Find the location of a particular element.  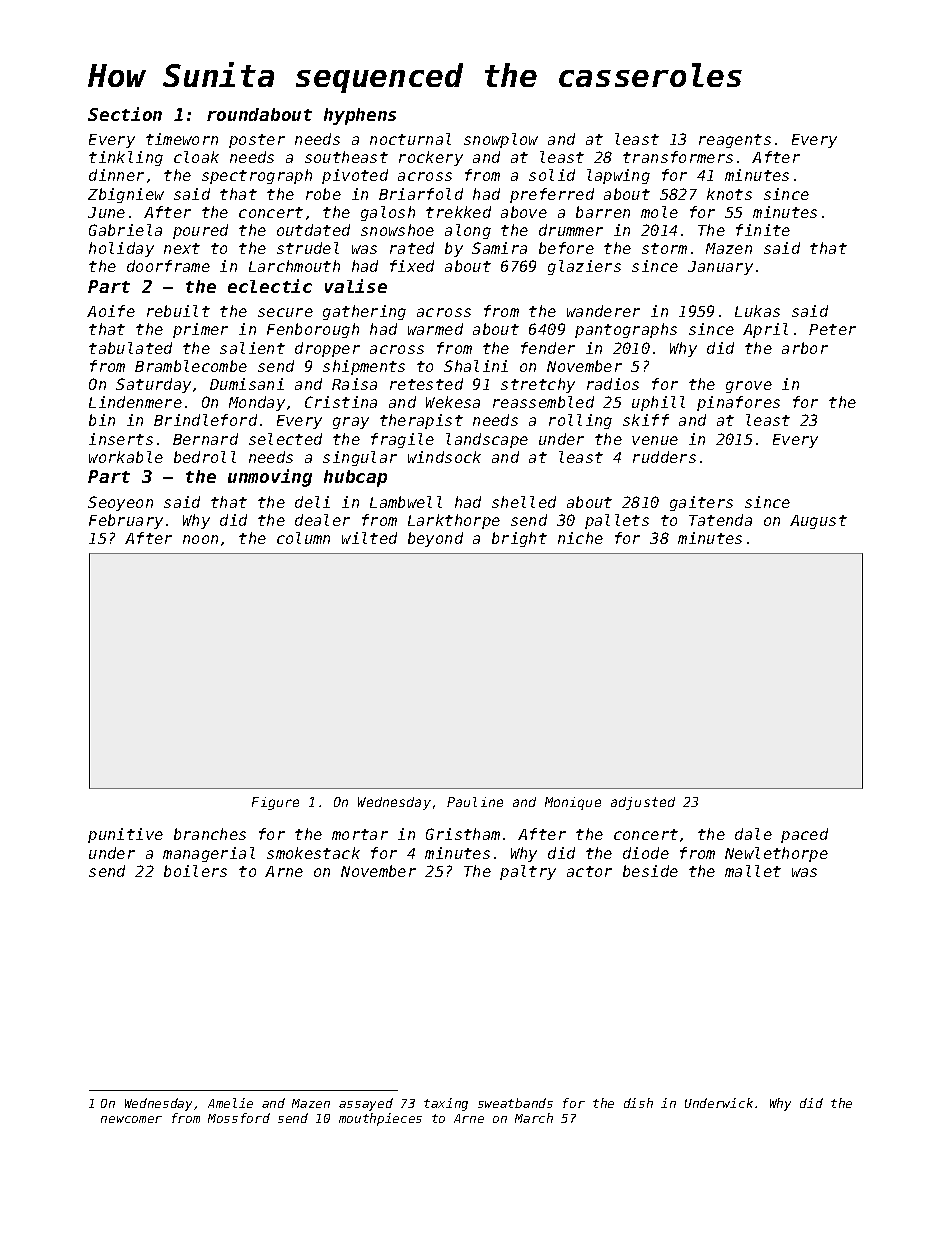

March is located at coordinates (534, 1118).
